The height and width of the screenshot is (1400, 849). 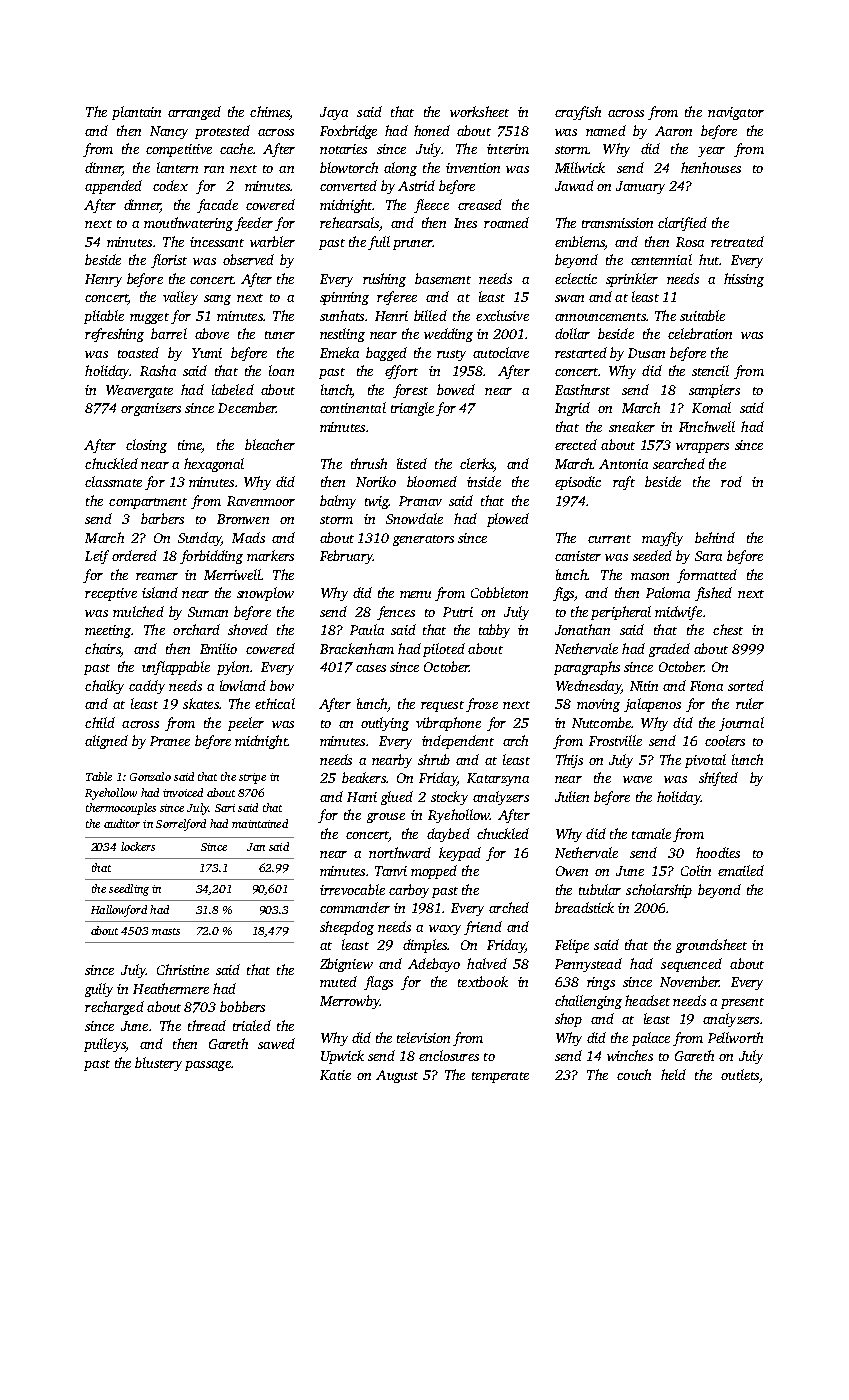 I want to click on sprinkler, so click(x=632, y=280).
